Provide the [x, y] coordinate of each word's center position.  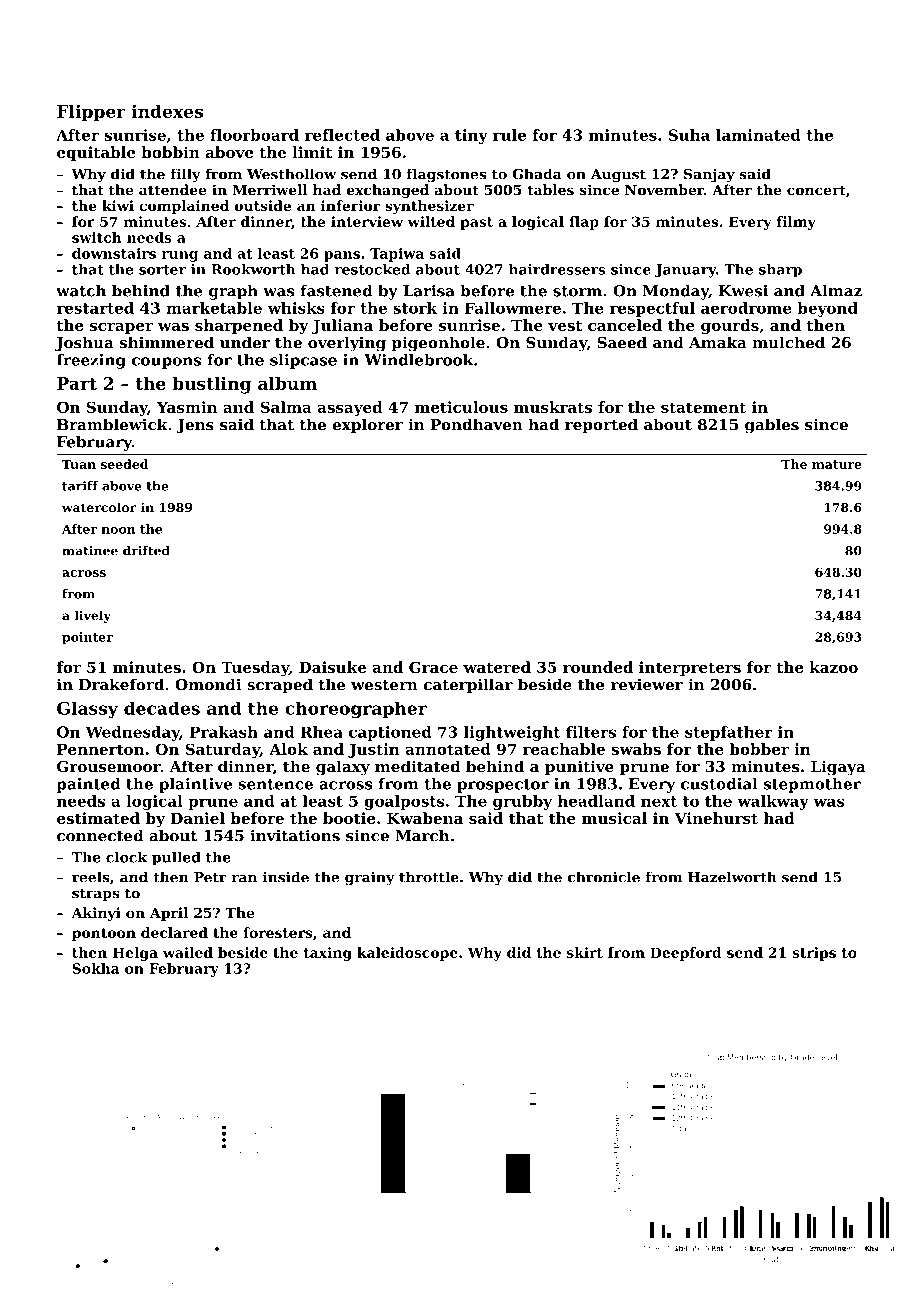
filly [186, 175]
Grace [433, 667]
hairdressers [557, 269]
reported [601, 426]
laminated [758, 135]
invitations [295, 835]
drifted [146, 551]
